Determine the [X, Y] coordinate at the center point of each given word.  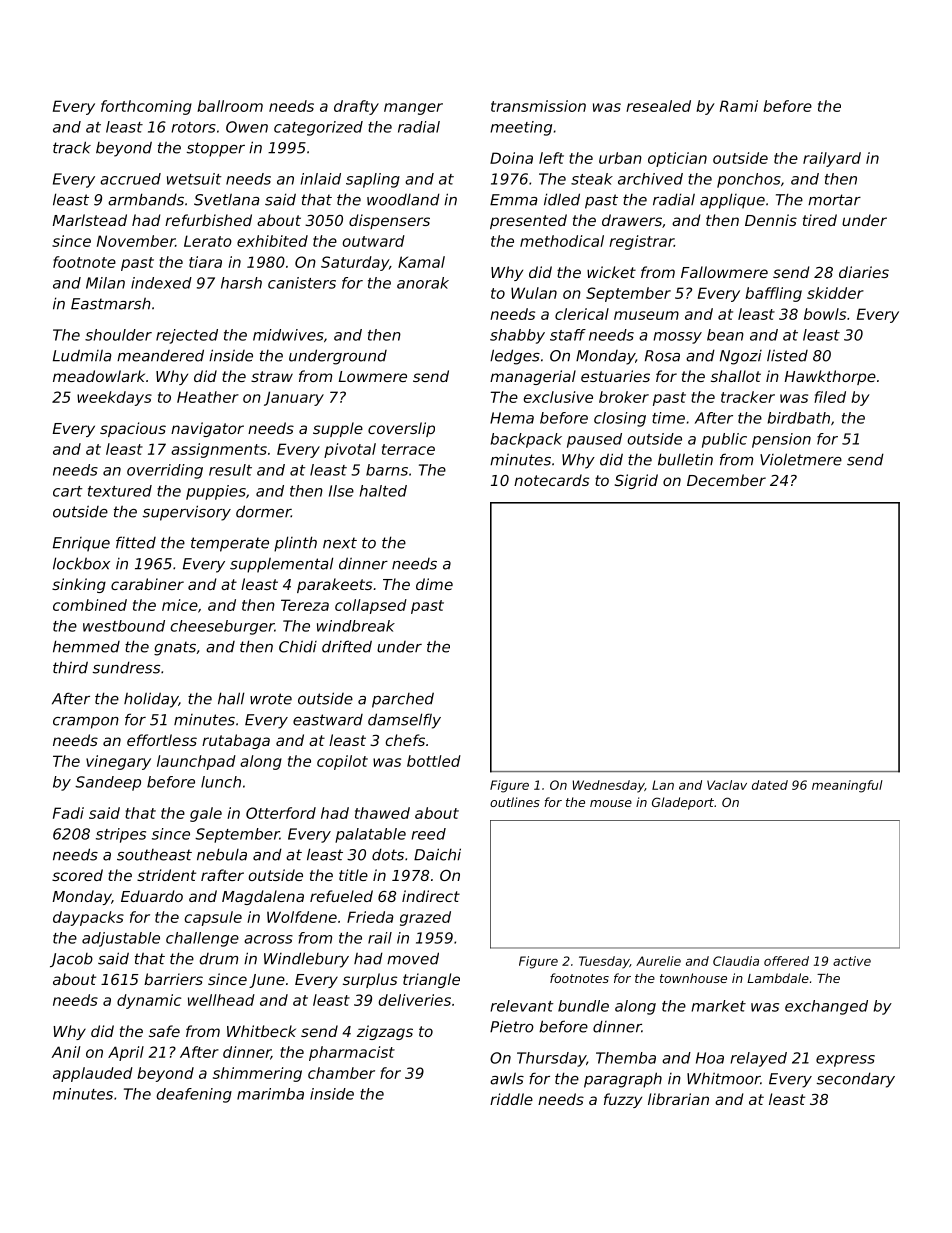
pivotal [350, 450]
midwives [288, 335]
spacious [133, 429]
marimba [270, 1094]
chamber [341, 1073]
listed [787, 356]
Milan [105, 283]
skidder [835, 293]
